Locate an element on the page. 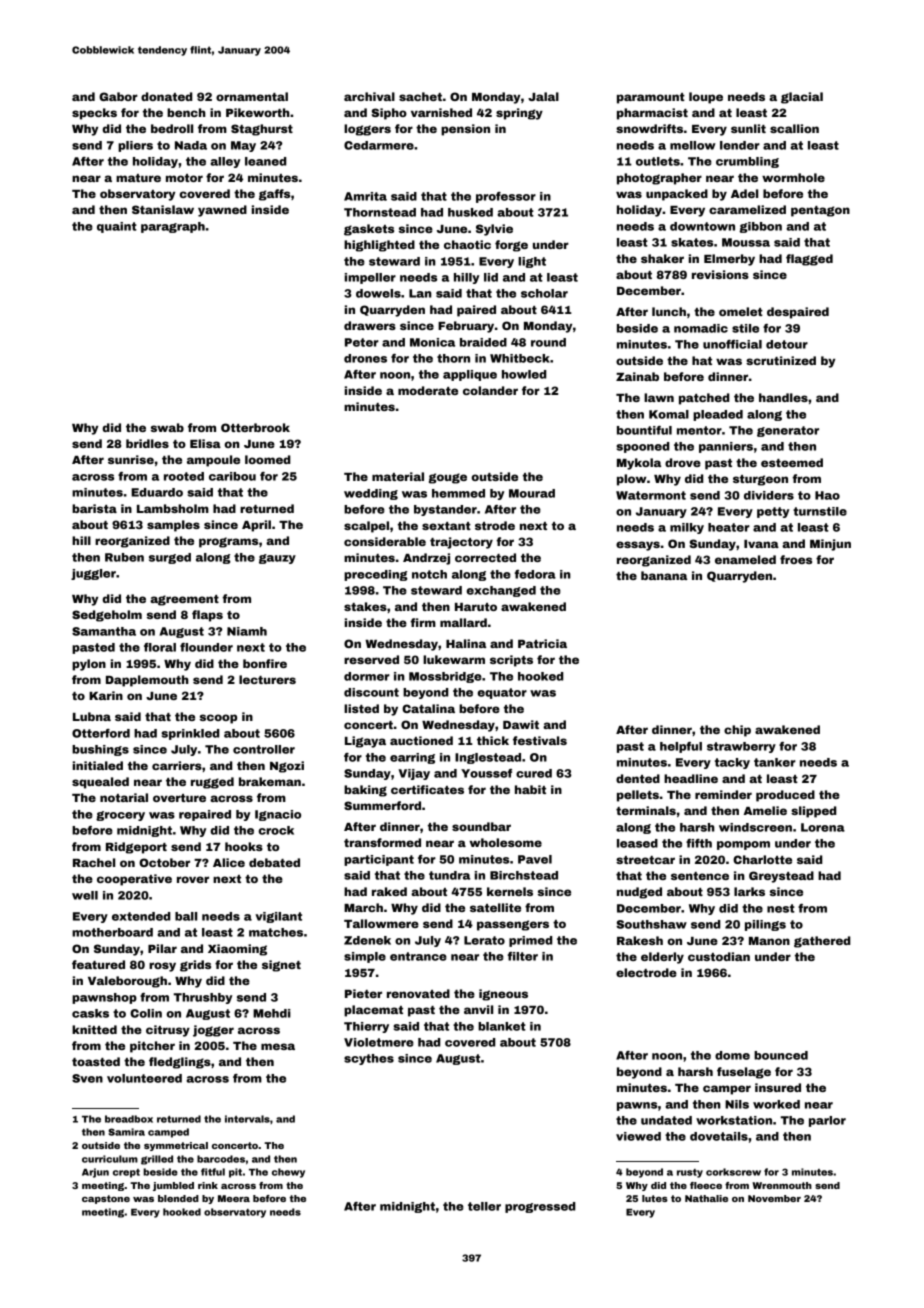  professor is located at coordinates (506, 197).
